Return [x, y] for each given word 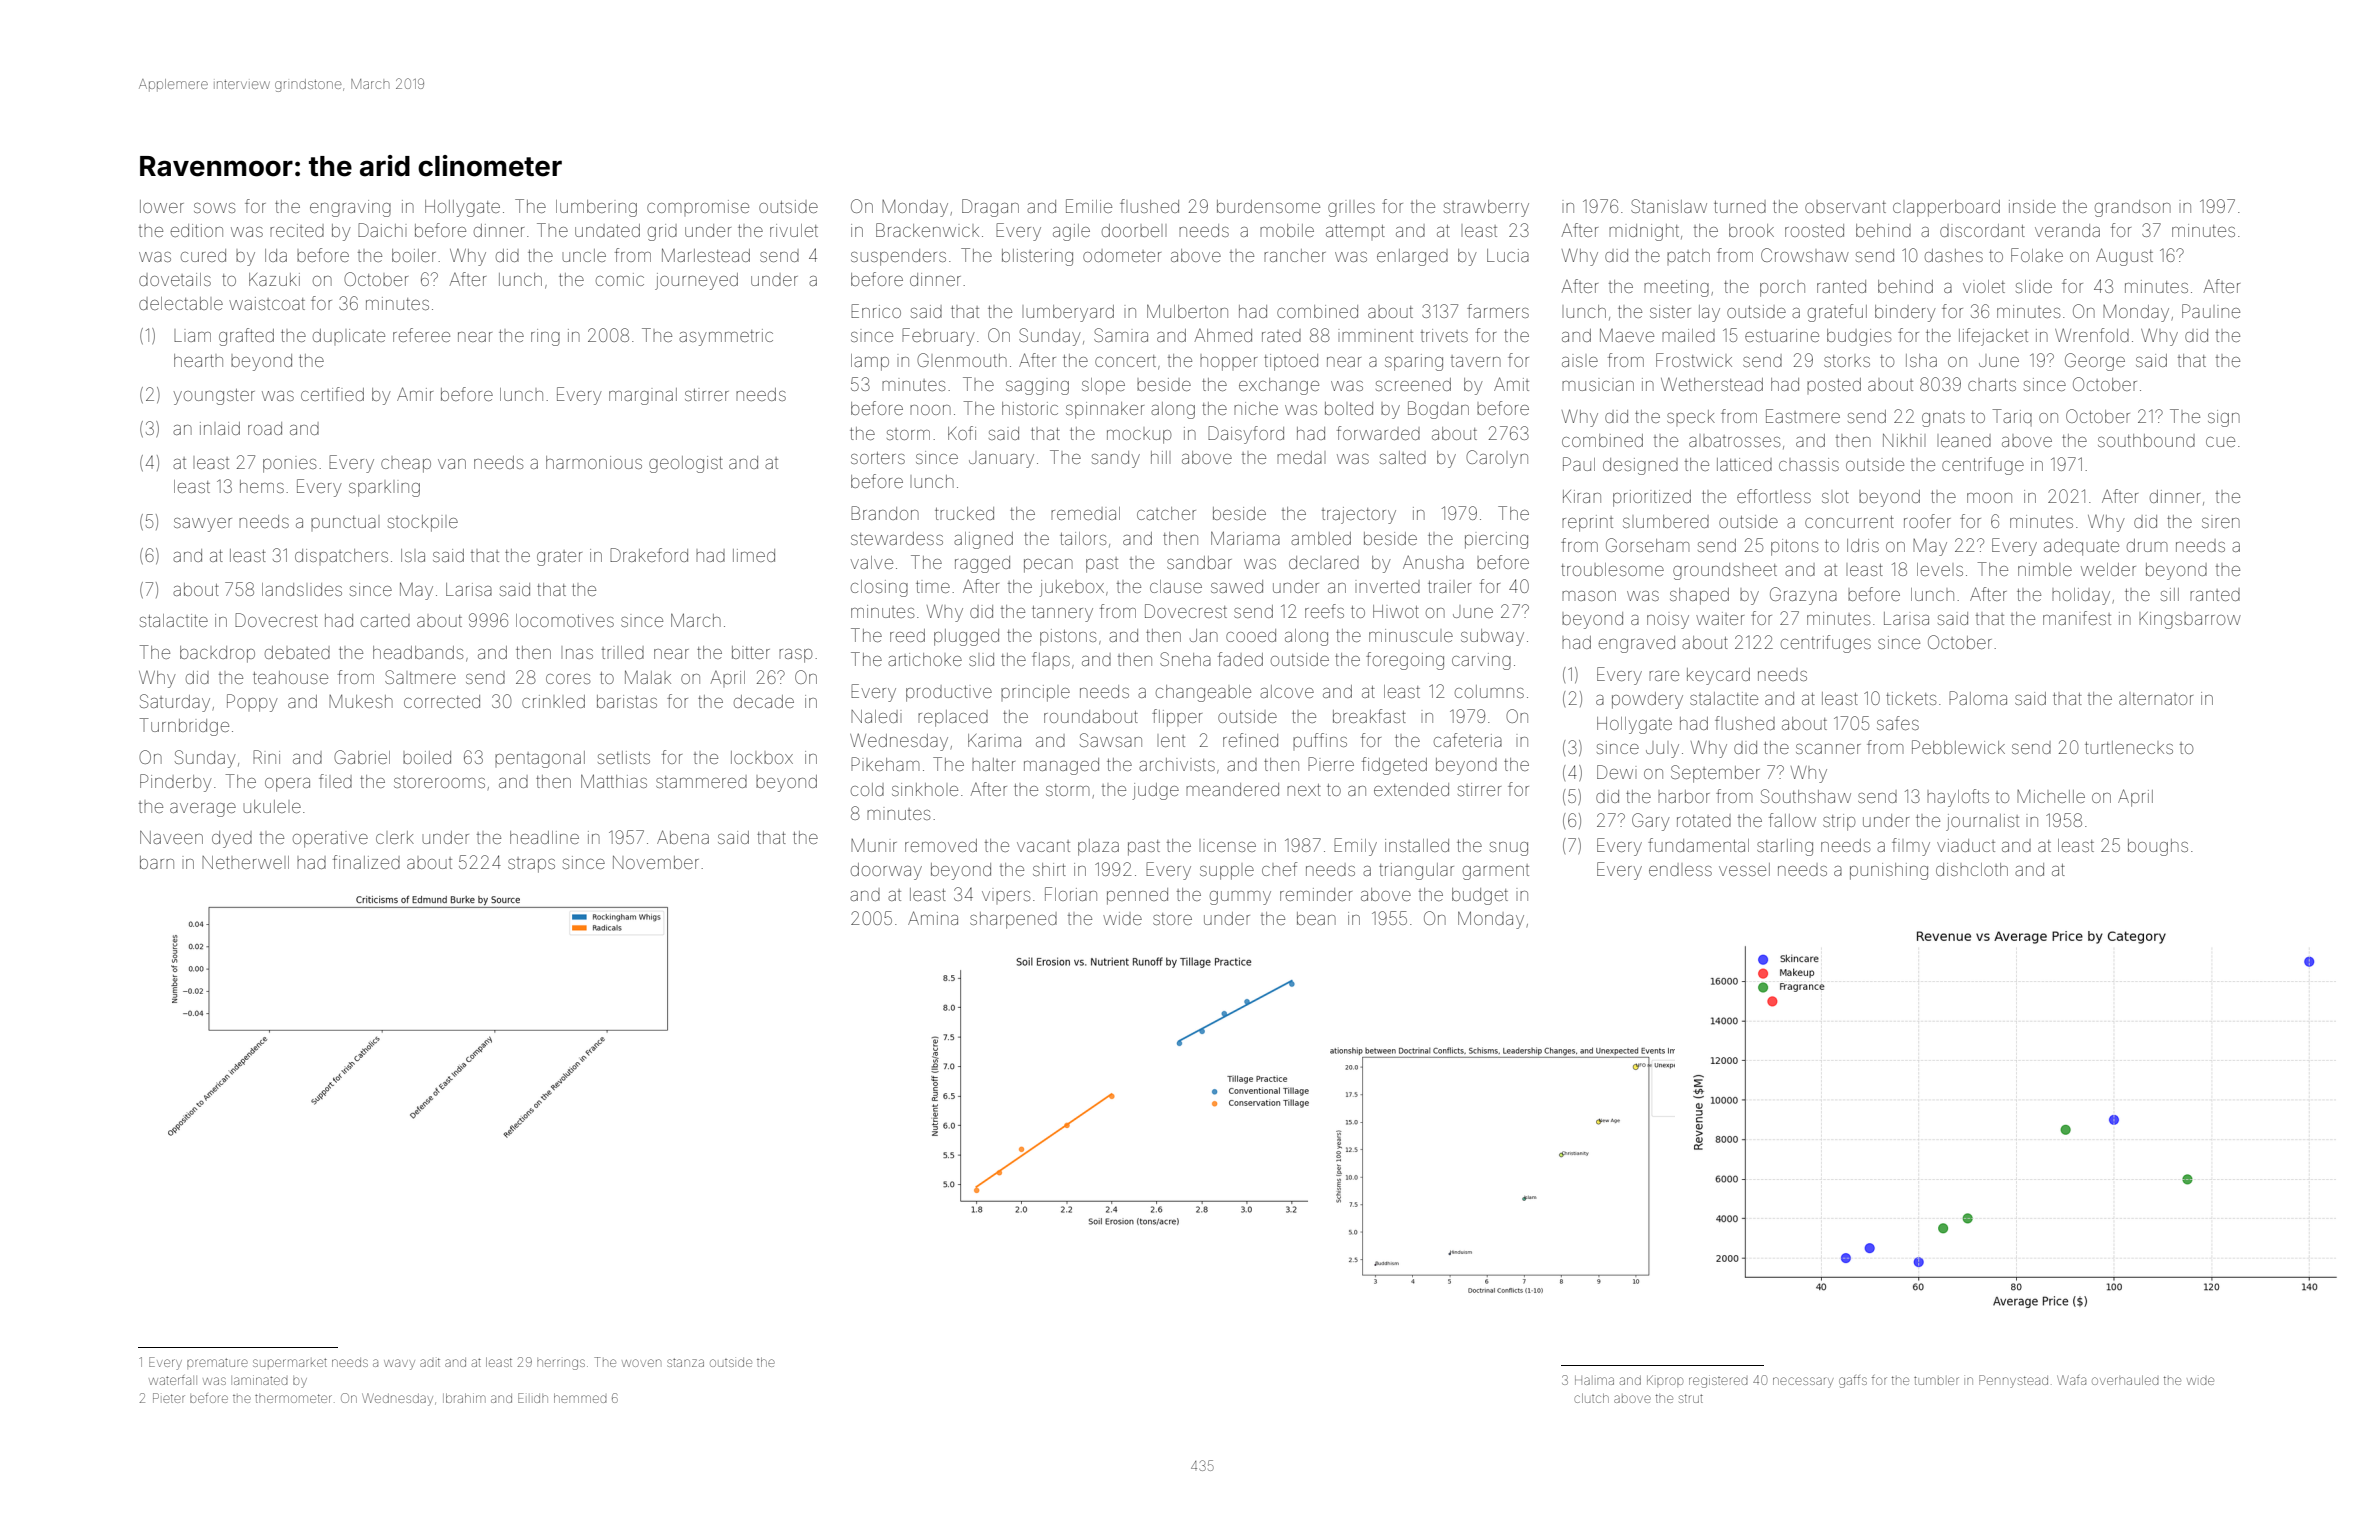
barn [157, 862]
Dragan [990, 208]
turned [1740, 206]
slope [1103, 386]
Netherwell [245, 862]
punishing [1889, 871]
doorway [886, 871]
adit [430, 1362]
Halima [1594, 1380]
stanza [685, 1362]
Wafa [2071, 1380]
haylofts [1958, 798]
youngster [214, 397]
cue [2220, 442]
